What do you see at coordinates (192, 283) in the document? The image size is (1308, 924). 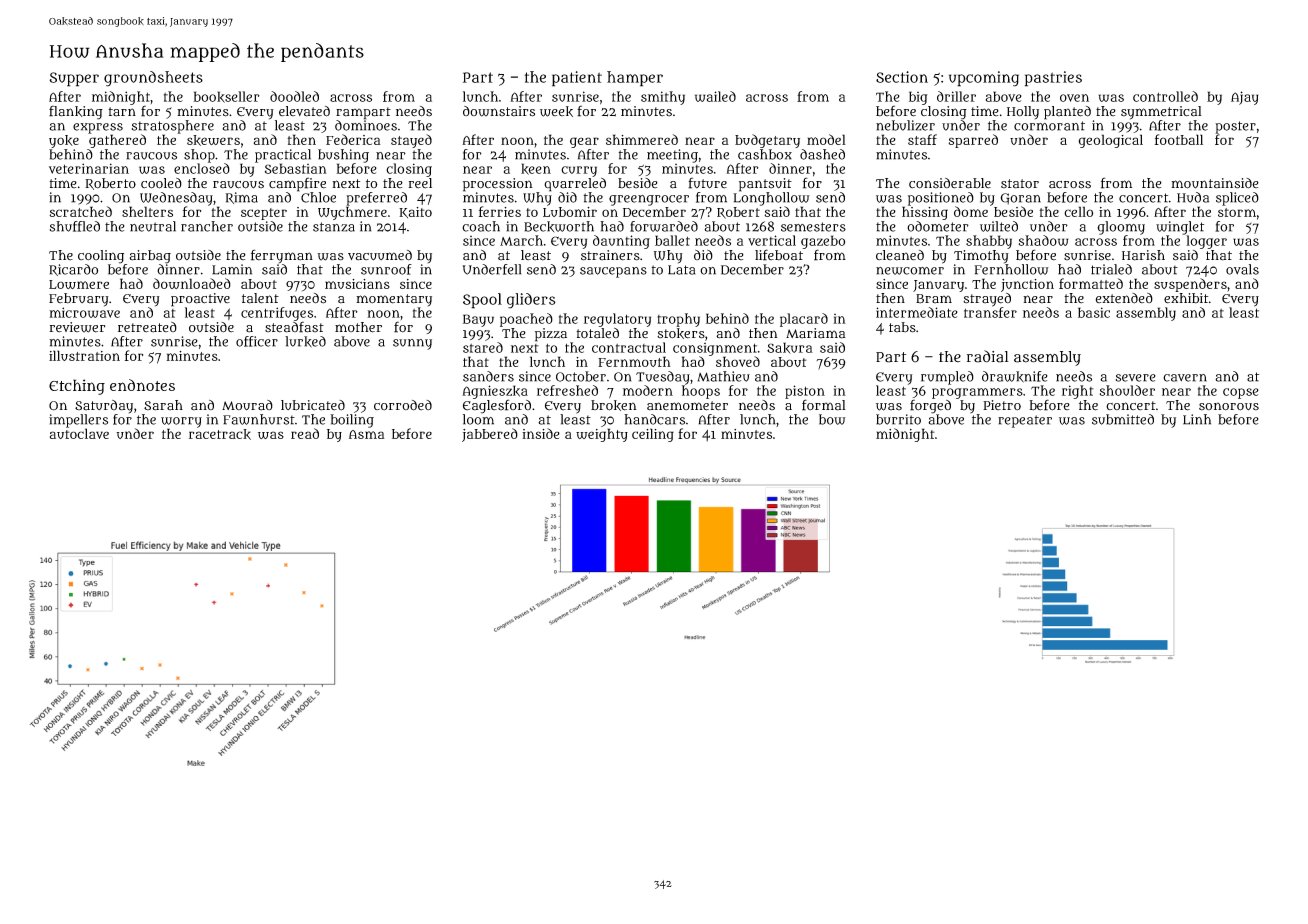 I see `downloaded` at bounding box center [192, 283].
